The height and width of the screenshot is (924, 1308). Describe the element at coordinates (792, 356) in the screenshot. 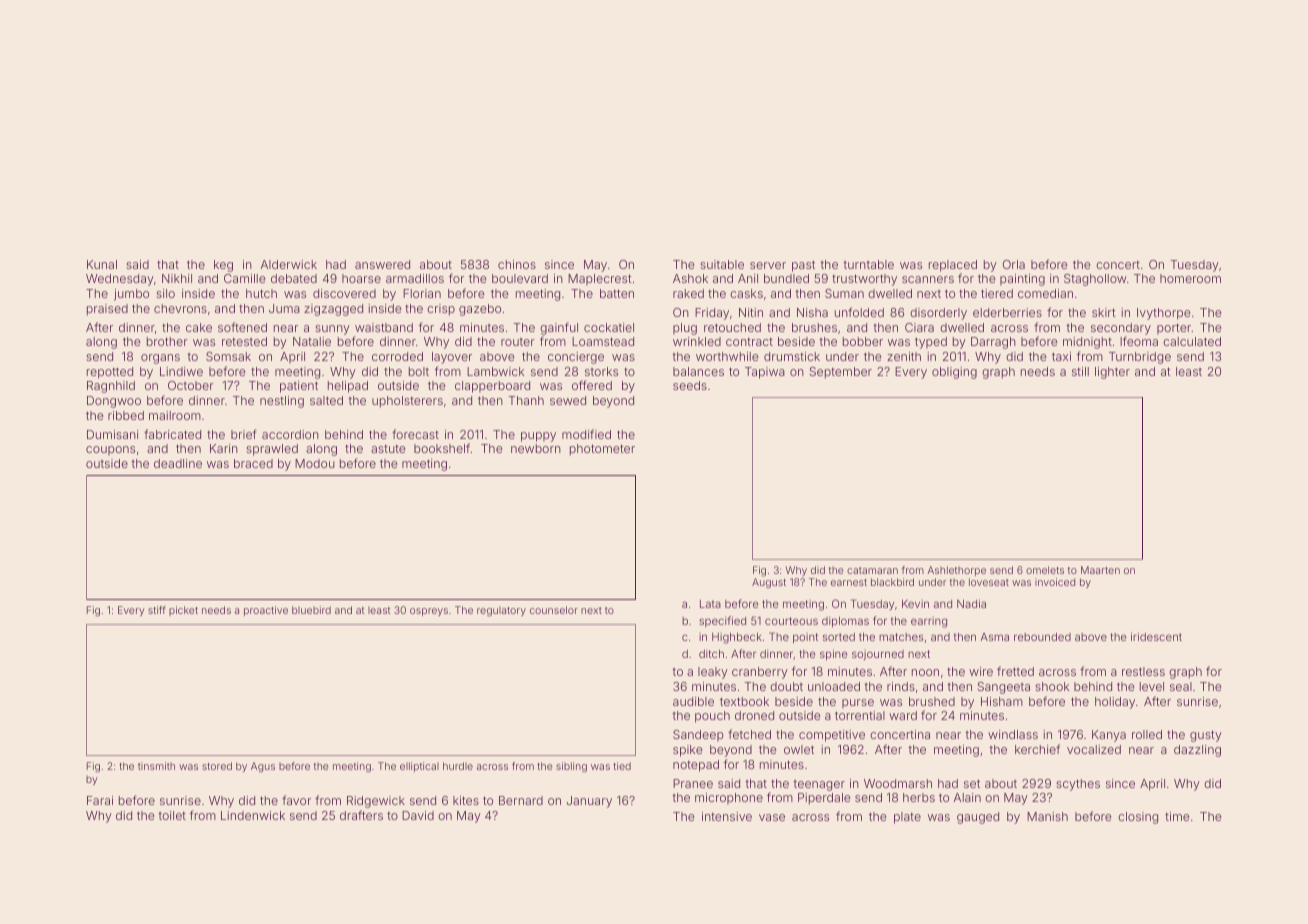

I see `drumstick` at that location.
